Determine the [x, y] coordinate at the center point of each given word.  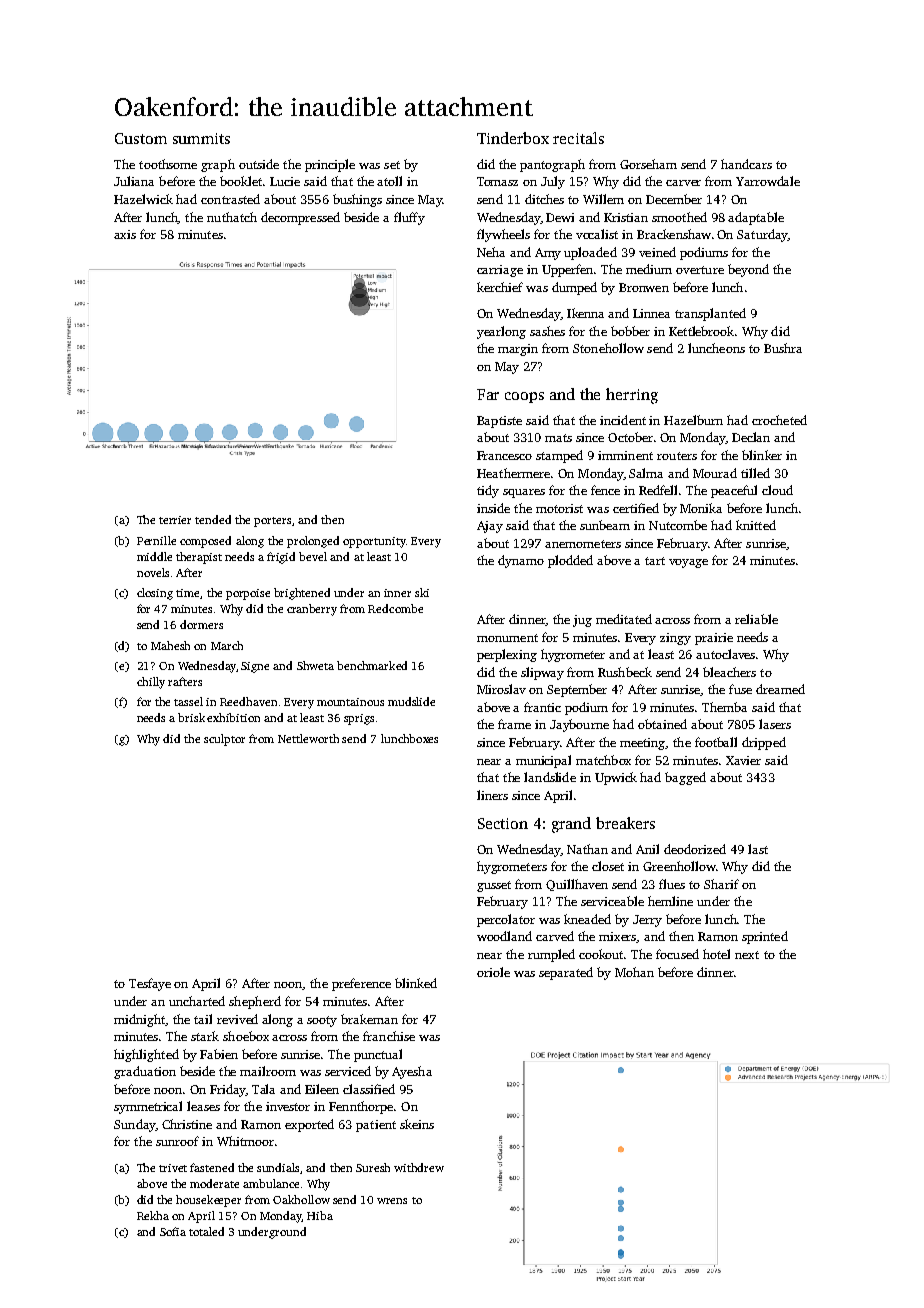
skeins [417, 1124]
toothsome [168, 164]
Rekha [153, 1215]
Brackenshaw [674, 234]
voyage [688, 563]
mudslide [411, 701]
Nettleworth [308, 738]
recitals [578, 138]
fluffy [409, 218]
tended [213, 519]
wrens [392, 1201]
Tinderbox [513, 138]
